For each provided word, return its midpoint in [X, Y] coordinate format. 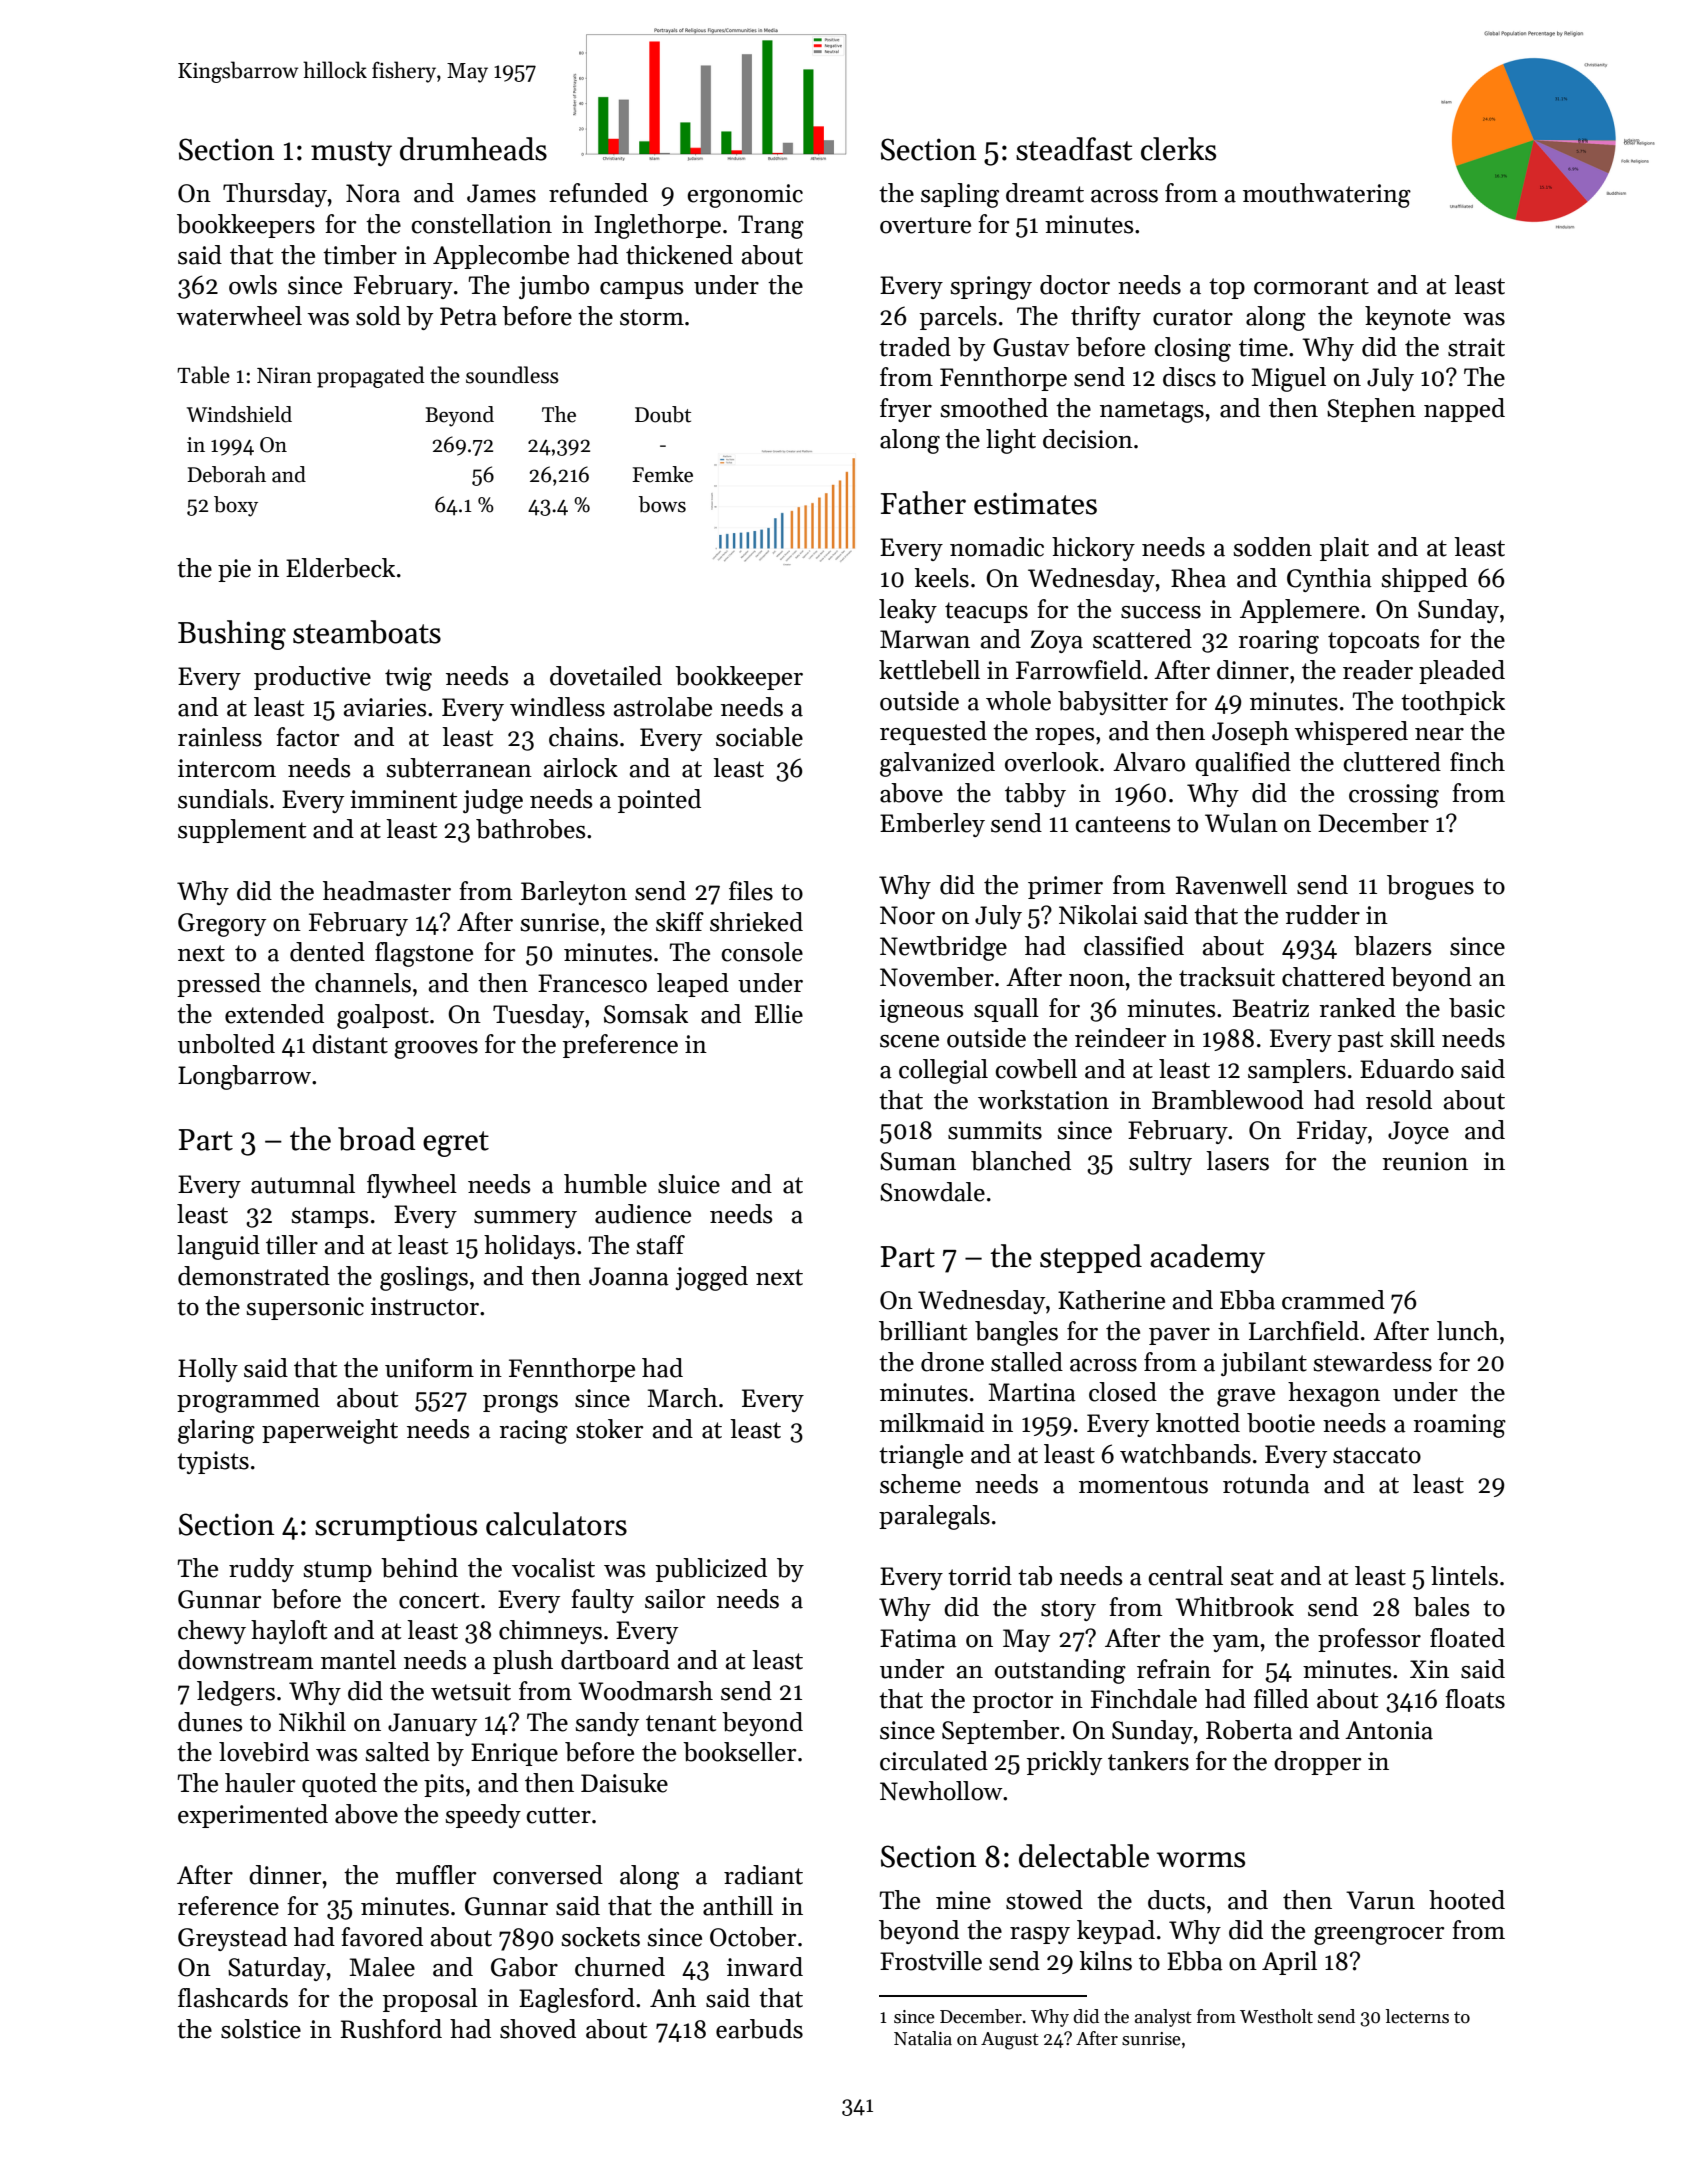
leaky [908, 611]
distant [350, 1044]
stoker [610, 1429]
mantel [358, 1660]
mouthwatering [1327, 195]
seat [1252, 1577]
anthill [738, 1906]
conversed [548, 1875]
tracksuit [1227, 977]
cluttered [1392, 762]
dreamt [1045, 193]
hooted [1467, 1900]
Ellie [779, 1014]
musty [351, 153]
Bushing [232, 635]
